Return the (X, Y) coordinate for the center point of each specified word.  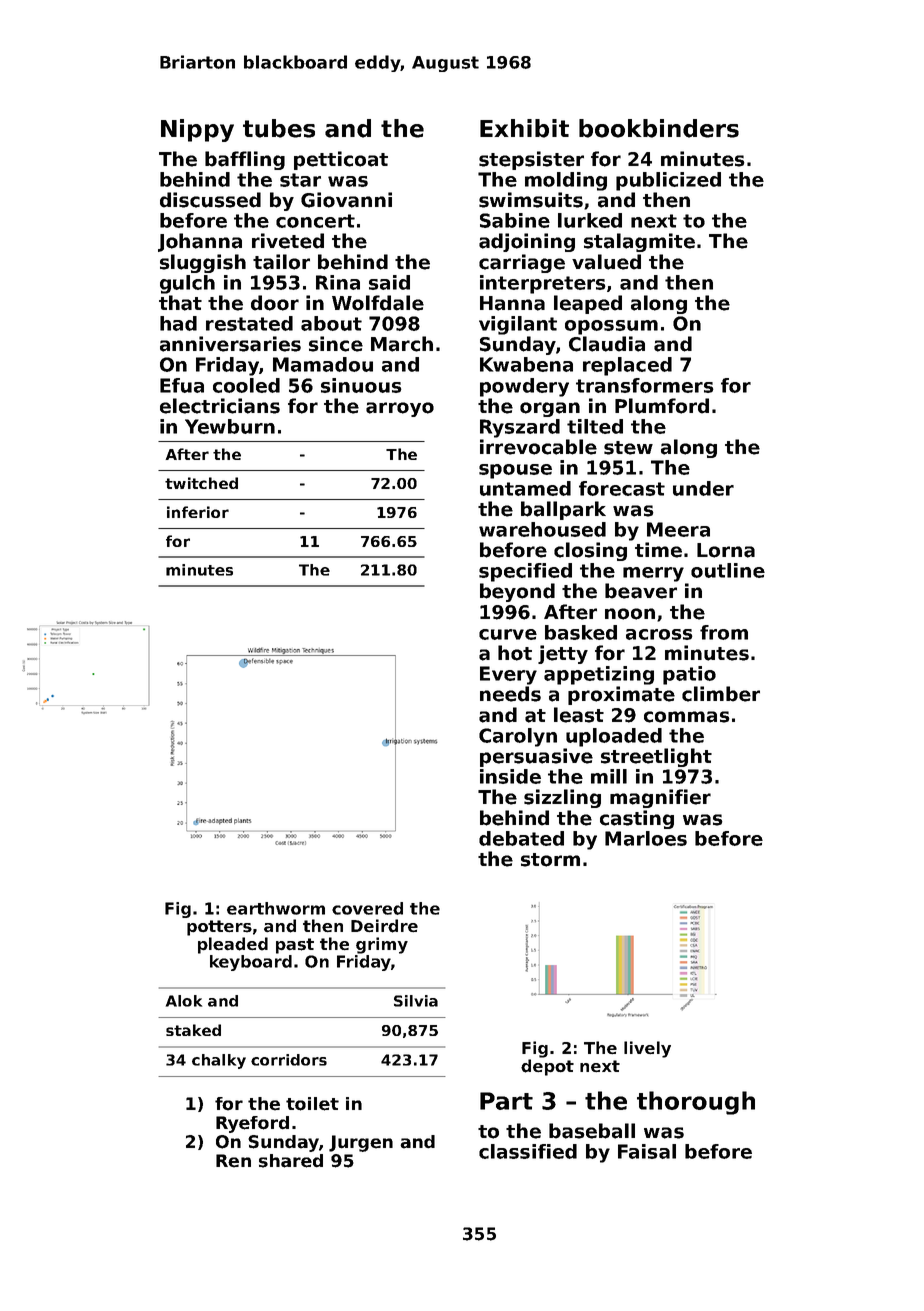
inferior (198, 512)
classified (528, 1151)
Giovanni (346, 200)
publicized (668, 181)
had (178, 323)
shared (291, 1161)
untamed (525, 488)
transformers (645, 385)
